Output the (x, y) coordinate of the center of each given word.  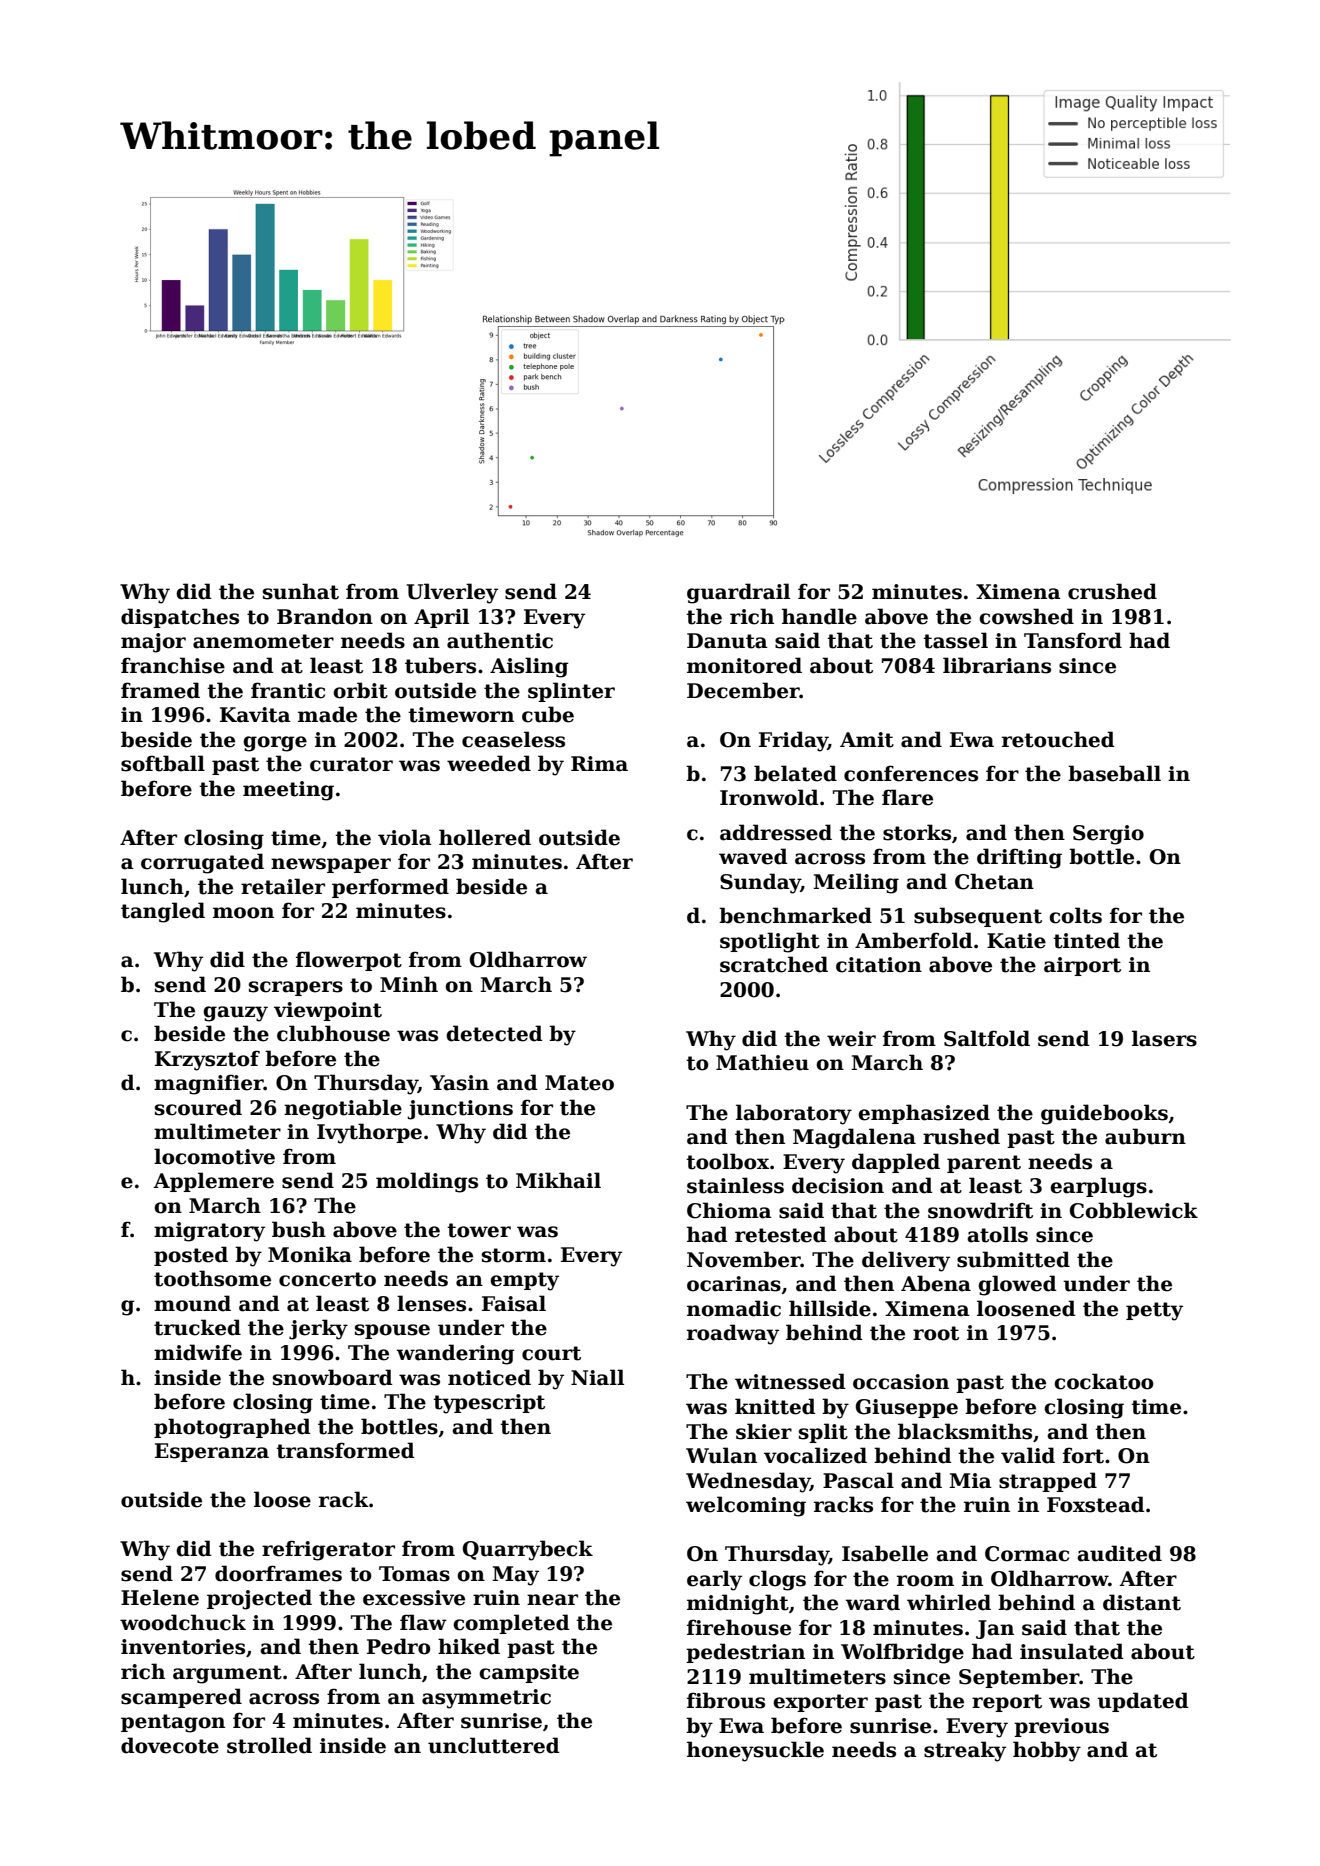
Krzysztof (207, 1060)
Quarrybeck (528, 1550)
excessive (414, 1598)
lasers (1164, 1038)
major (153, 643)
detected (494, 1033)
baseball (1114, 773)
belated (795, 773)
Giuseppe (907, 1408)
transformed (345, 1450)
